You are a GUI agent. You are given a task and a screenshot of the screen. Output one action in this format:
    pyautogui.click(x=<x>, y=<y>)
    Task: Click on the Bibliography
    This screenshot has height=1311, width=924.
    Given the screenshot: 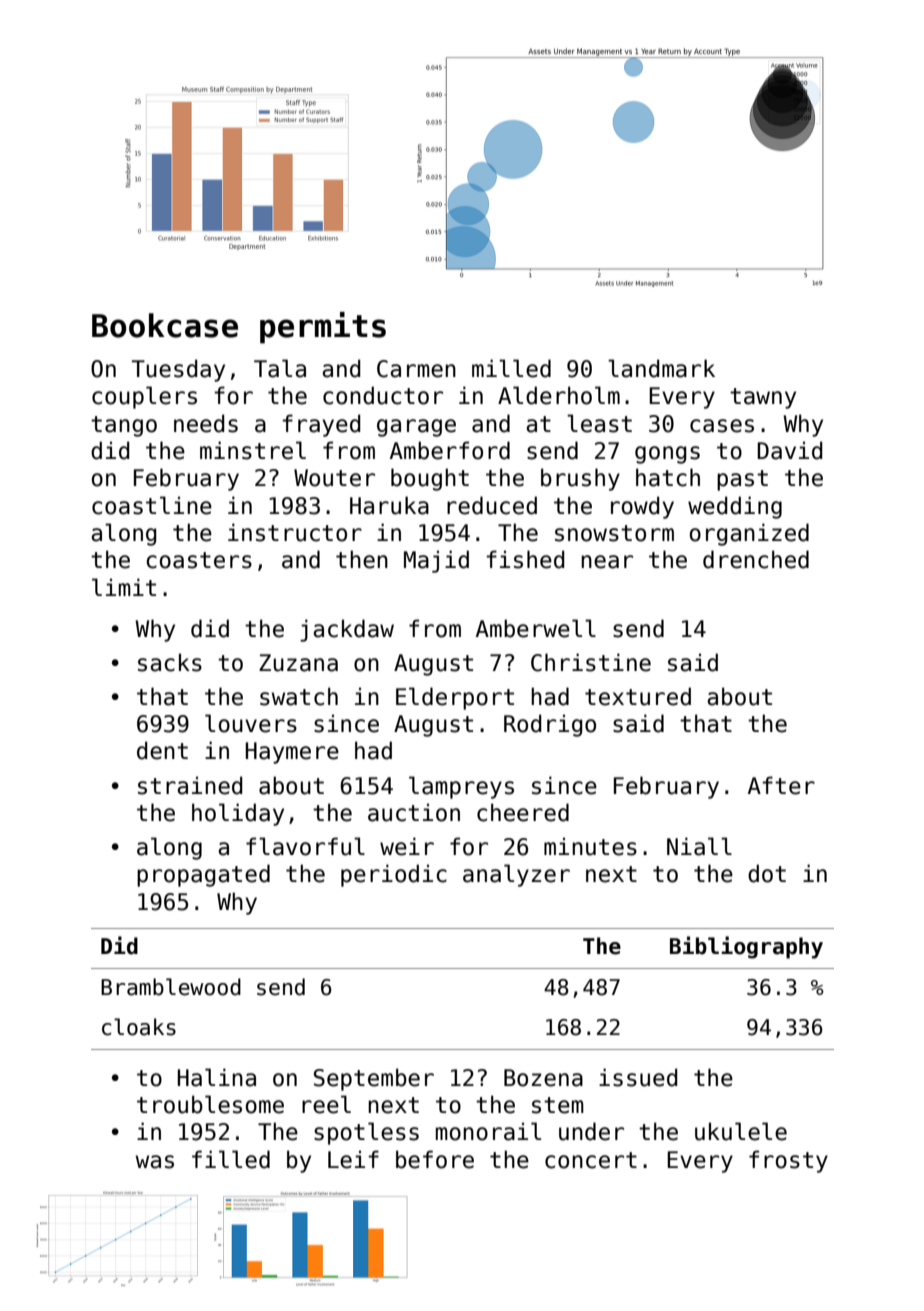 What is the action you would take?
    pyautogui.click(x=746, y=947)
